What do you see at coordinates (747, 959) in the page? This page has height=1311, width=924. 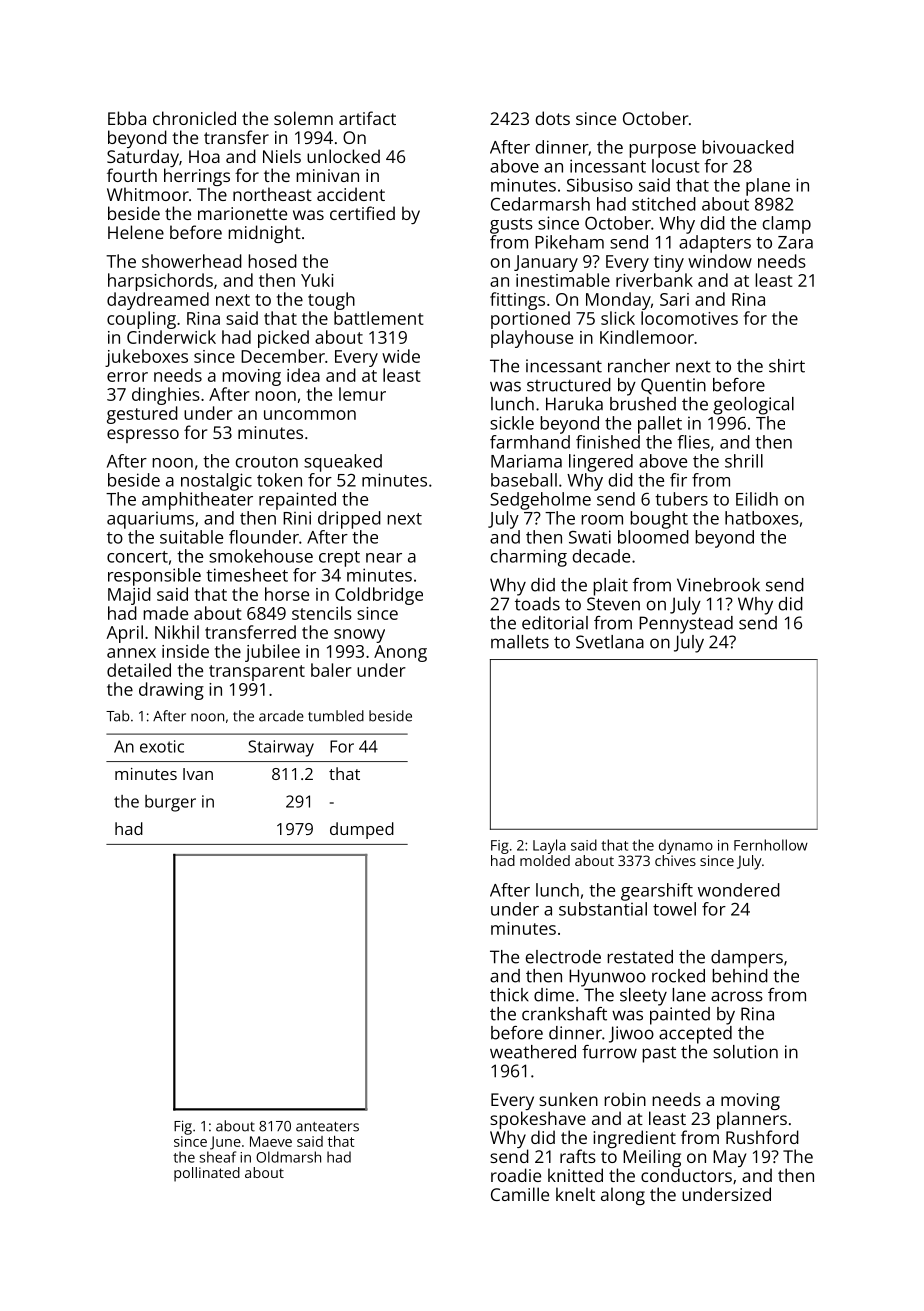 I see `dampers` at bounding box center [747, 959].
